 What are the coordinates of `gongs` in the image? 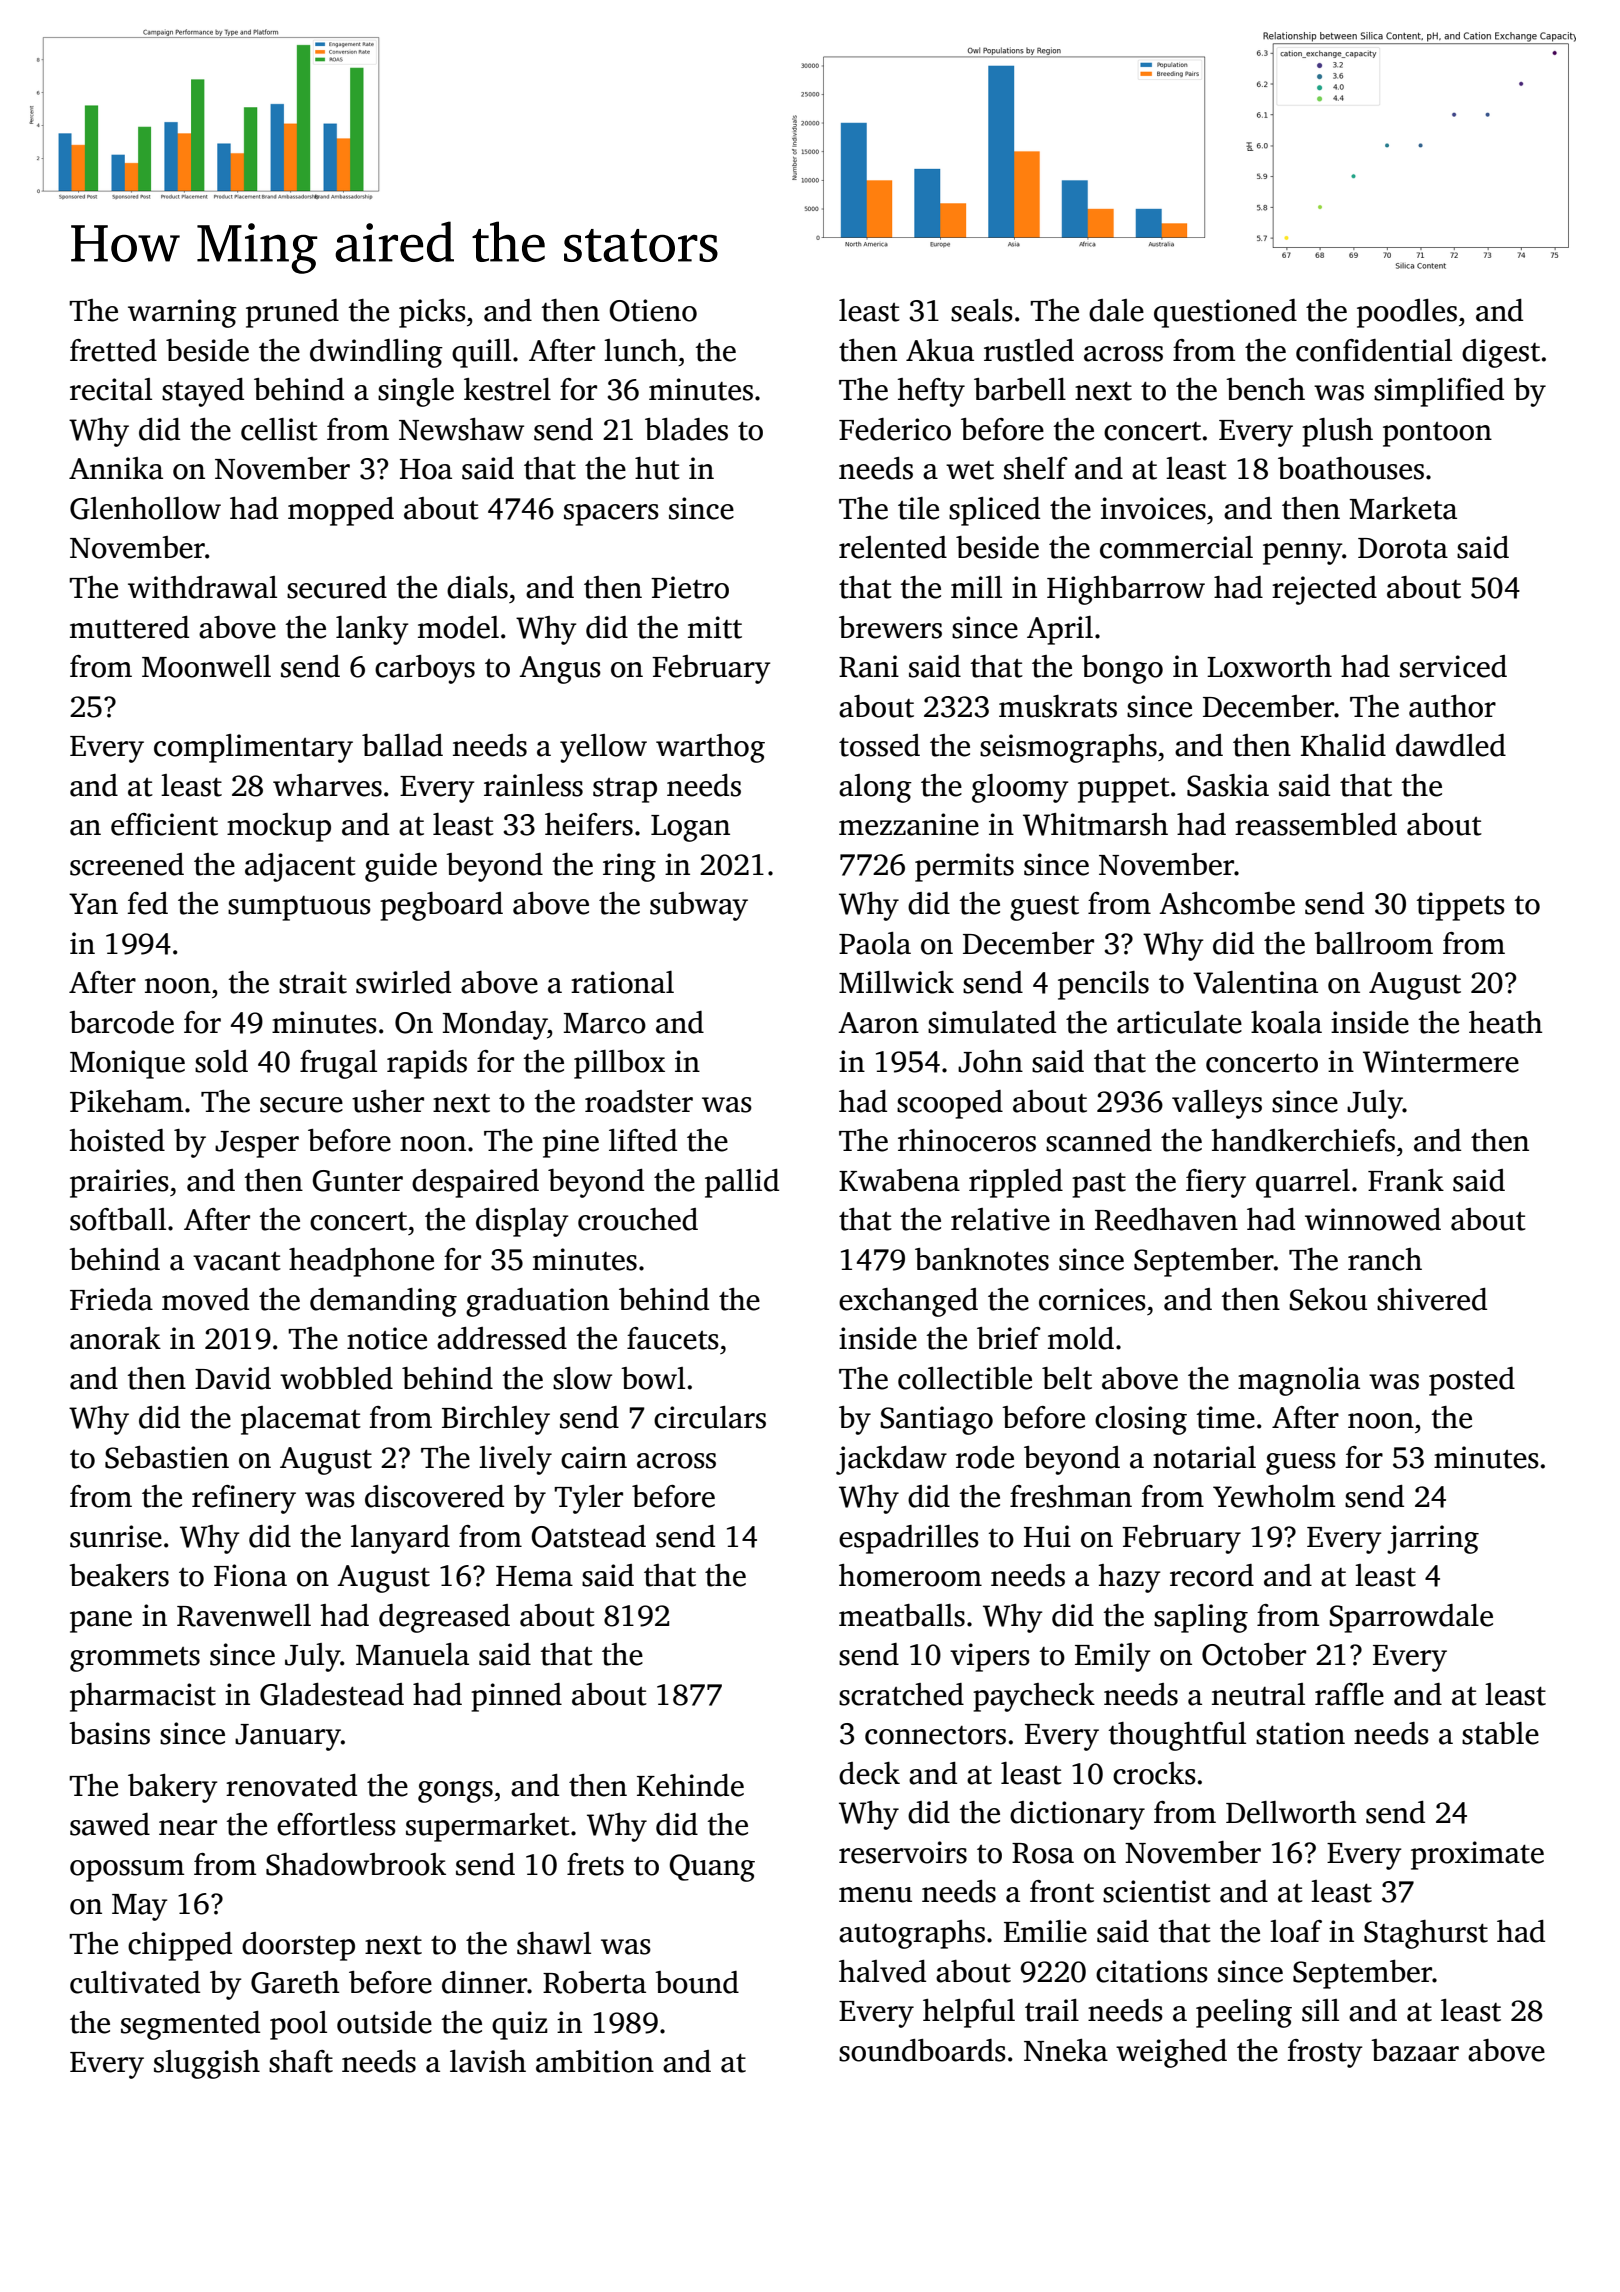 It's located at (455, 1792).
